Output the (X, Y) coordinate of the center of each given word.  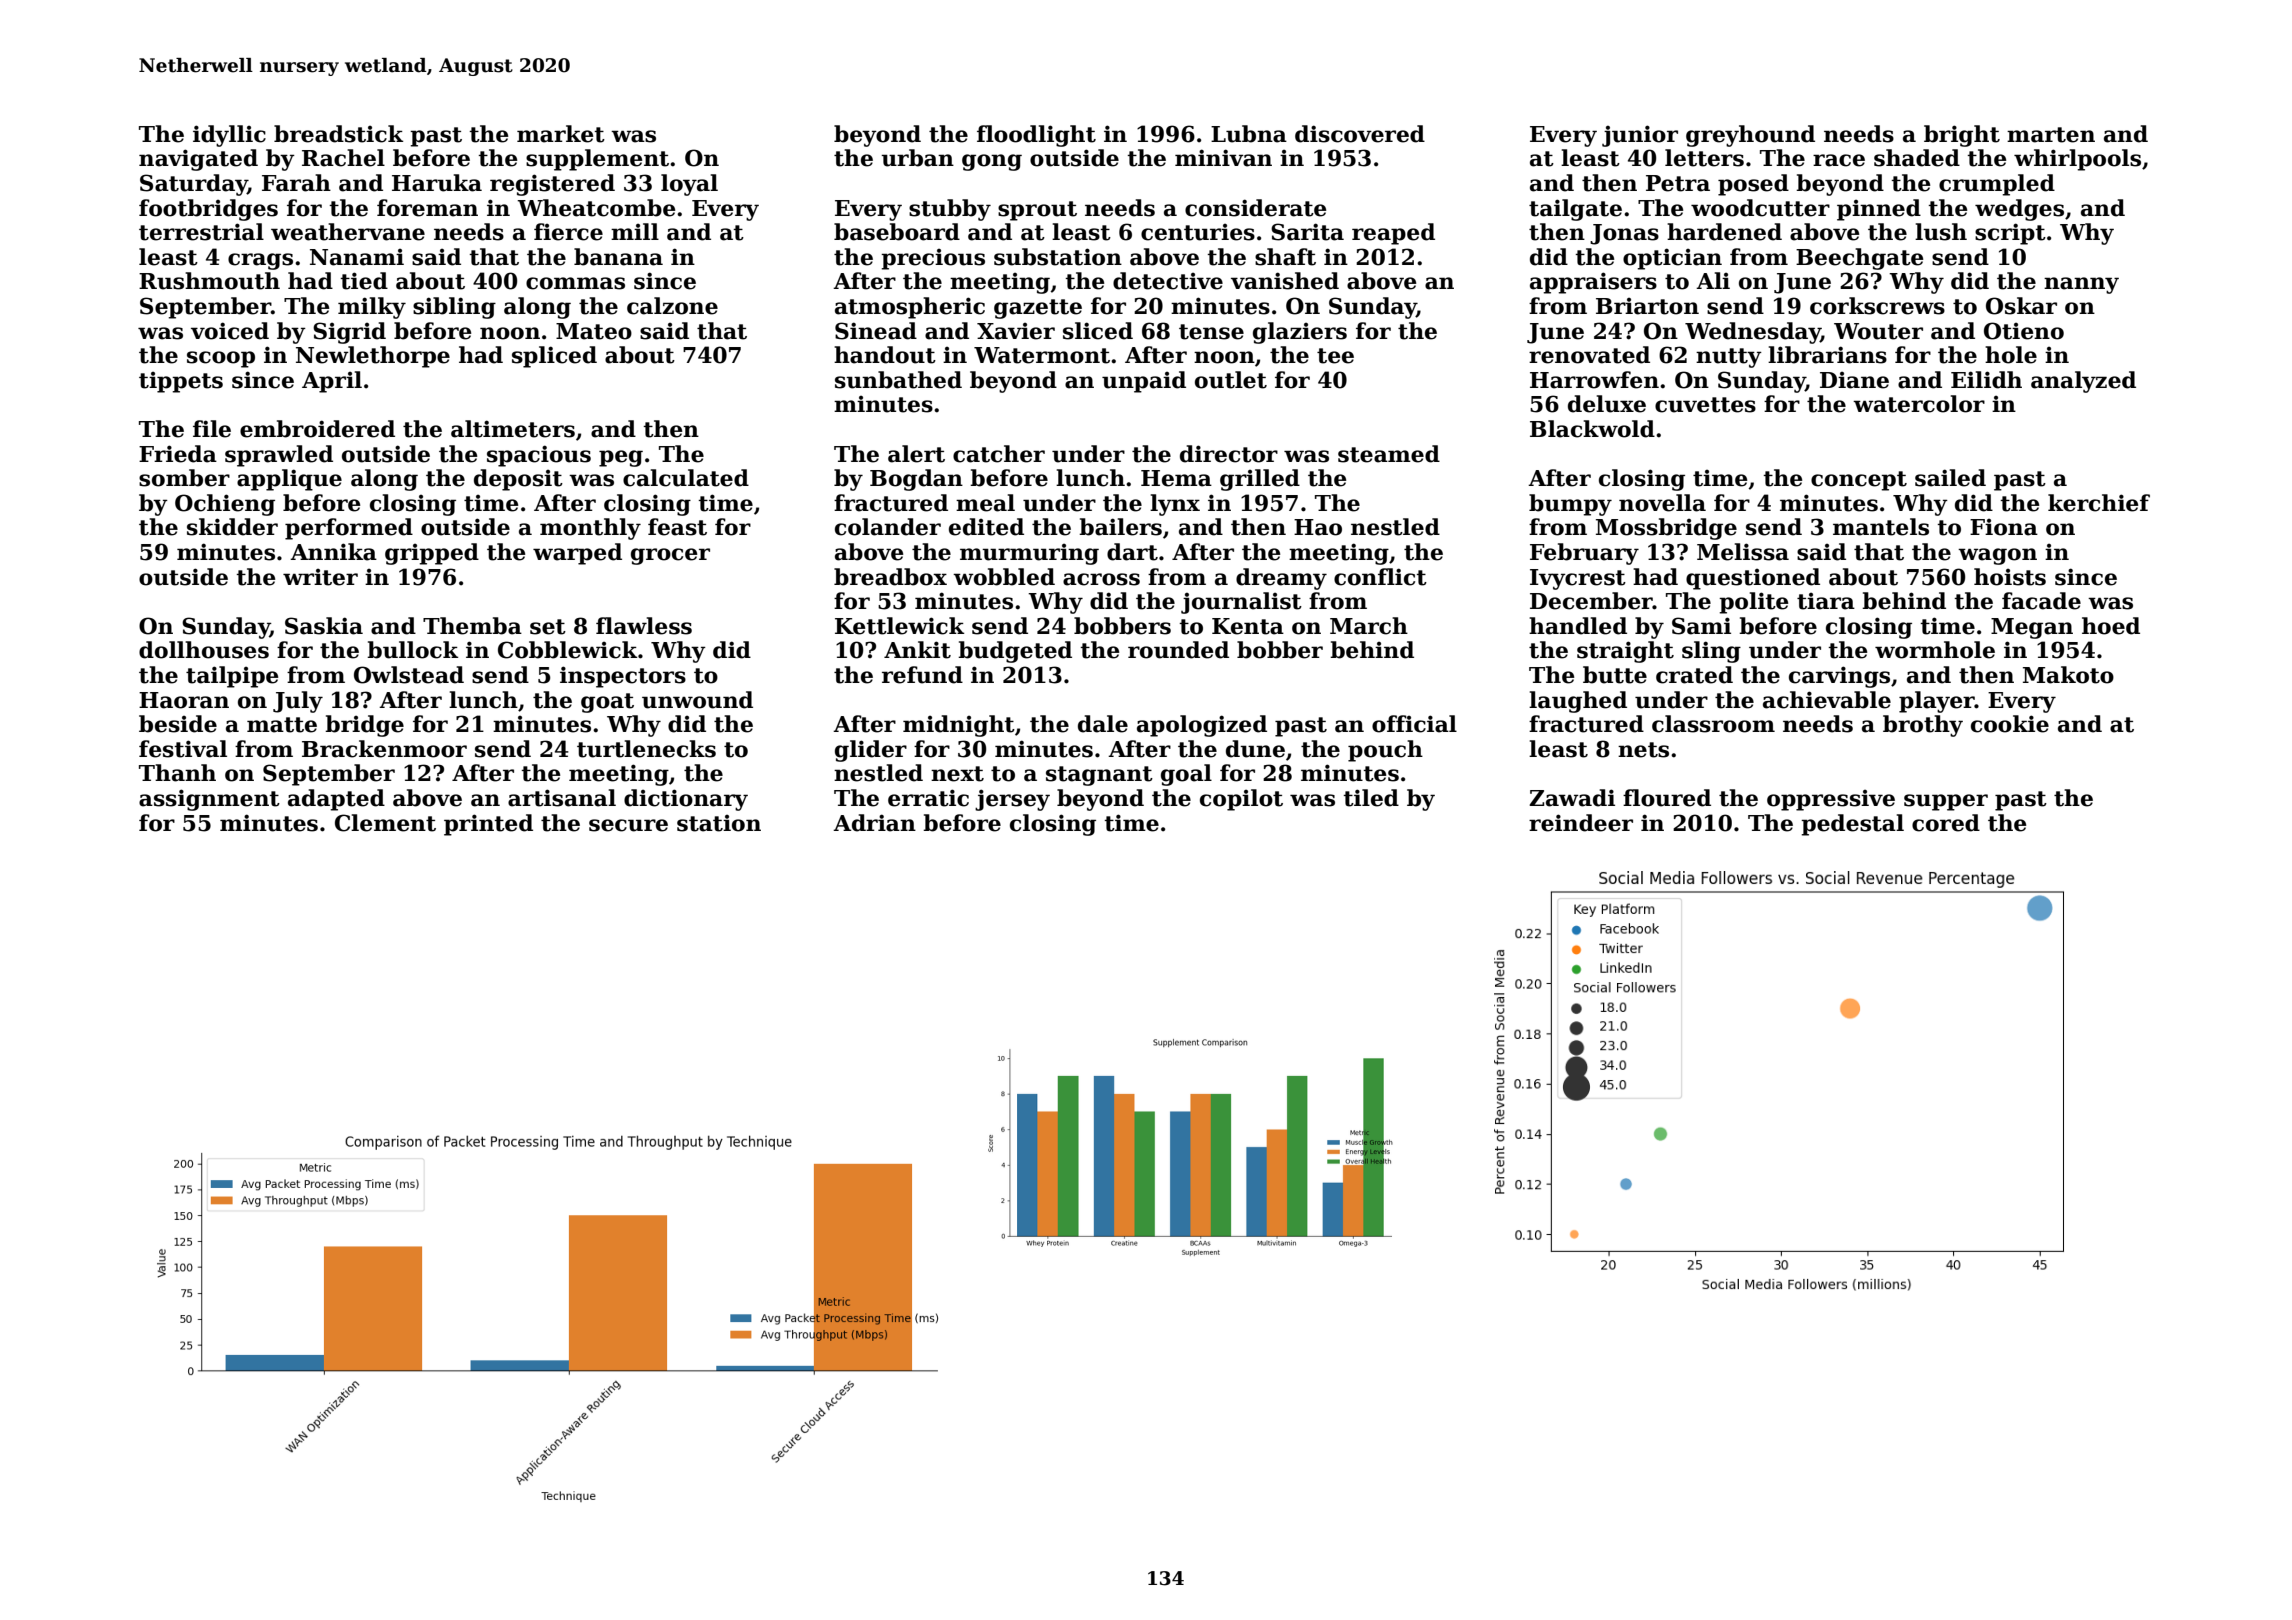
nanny (2081, 285)
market (561, 134)
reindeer (1581, 823)
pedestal (1852, 825)
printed (488, 825)
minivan (1223, 158)
